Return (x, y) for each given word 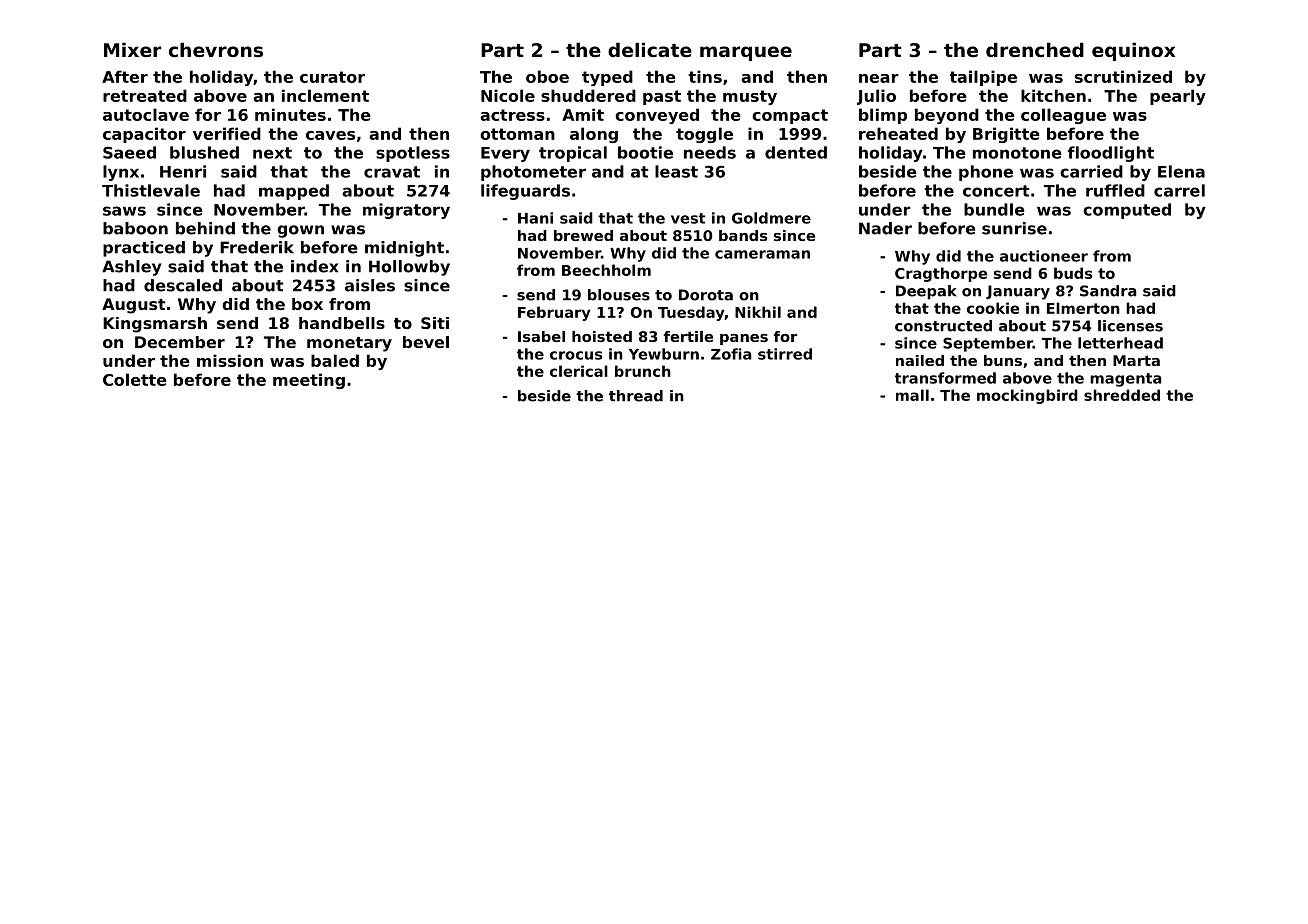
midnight (404, 249)
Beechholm (606, 270)
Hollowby (409, 268)
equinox (1133, 51)
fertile (688, 336)
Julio (876, 97)
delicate (650, 49)
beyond (947, 116)
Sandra (1108, 291)
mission (230, 360)
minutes (290, 114)
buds (1073, 273)
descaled (183, 285)
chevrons (216, 50)
